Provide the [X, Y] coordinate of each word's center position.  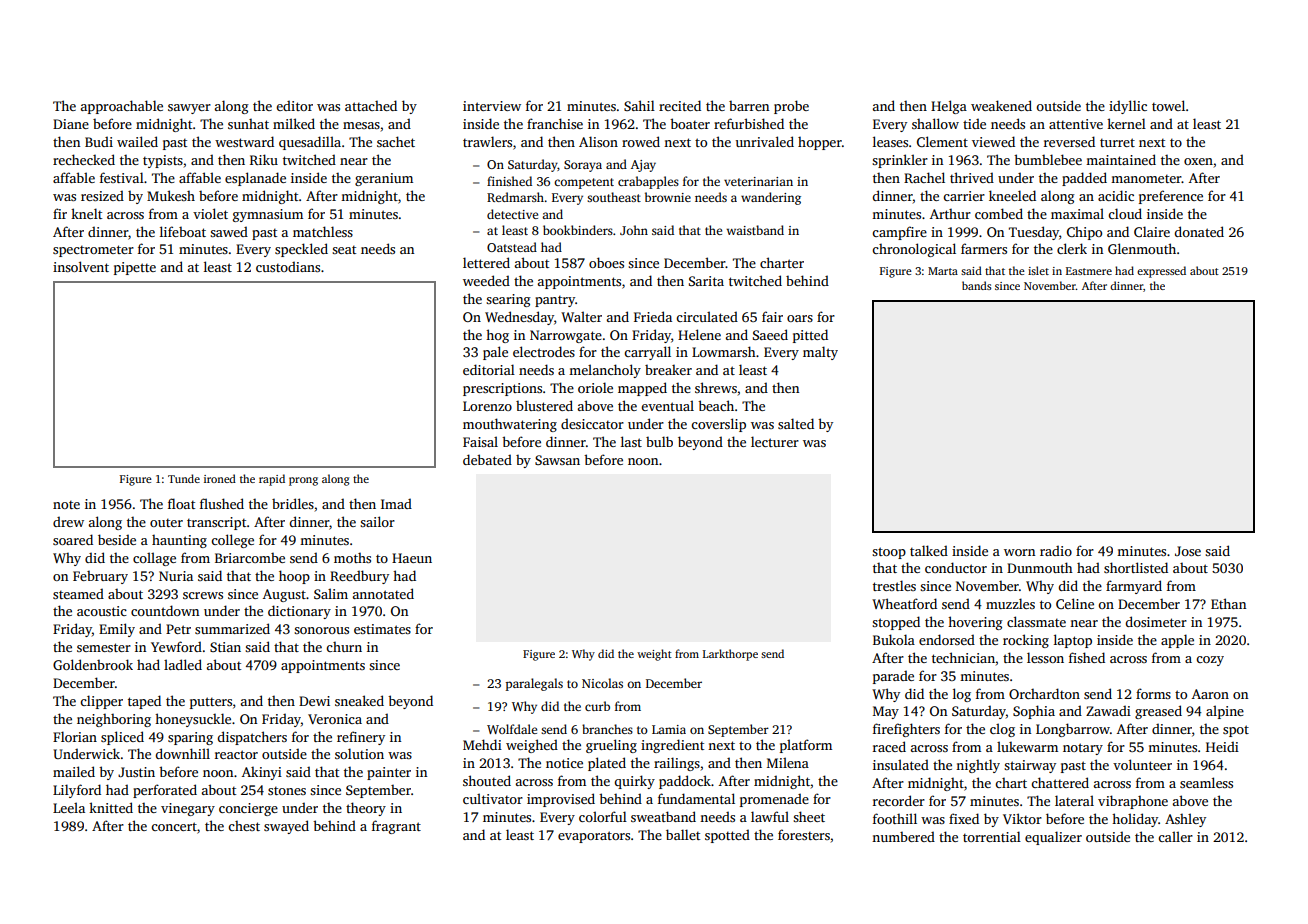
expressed [1161, 272]
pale [495, 353]
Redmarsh [515, 197]
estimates [382, 629]
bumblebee [1048, 159]
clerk [1072, 248]
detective [512, 214]
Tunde [184, 478]
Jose [1188, 551]
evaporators [594, 837]
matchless [323, 231]
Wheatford [904, 603]
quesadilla [310, 143]
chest [244, 826]
